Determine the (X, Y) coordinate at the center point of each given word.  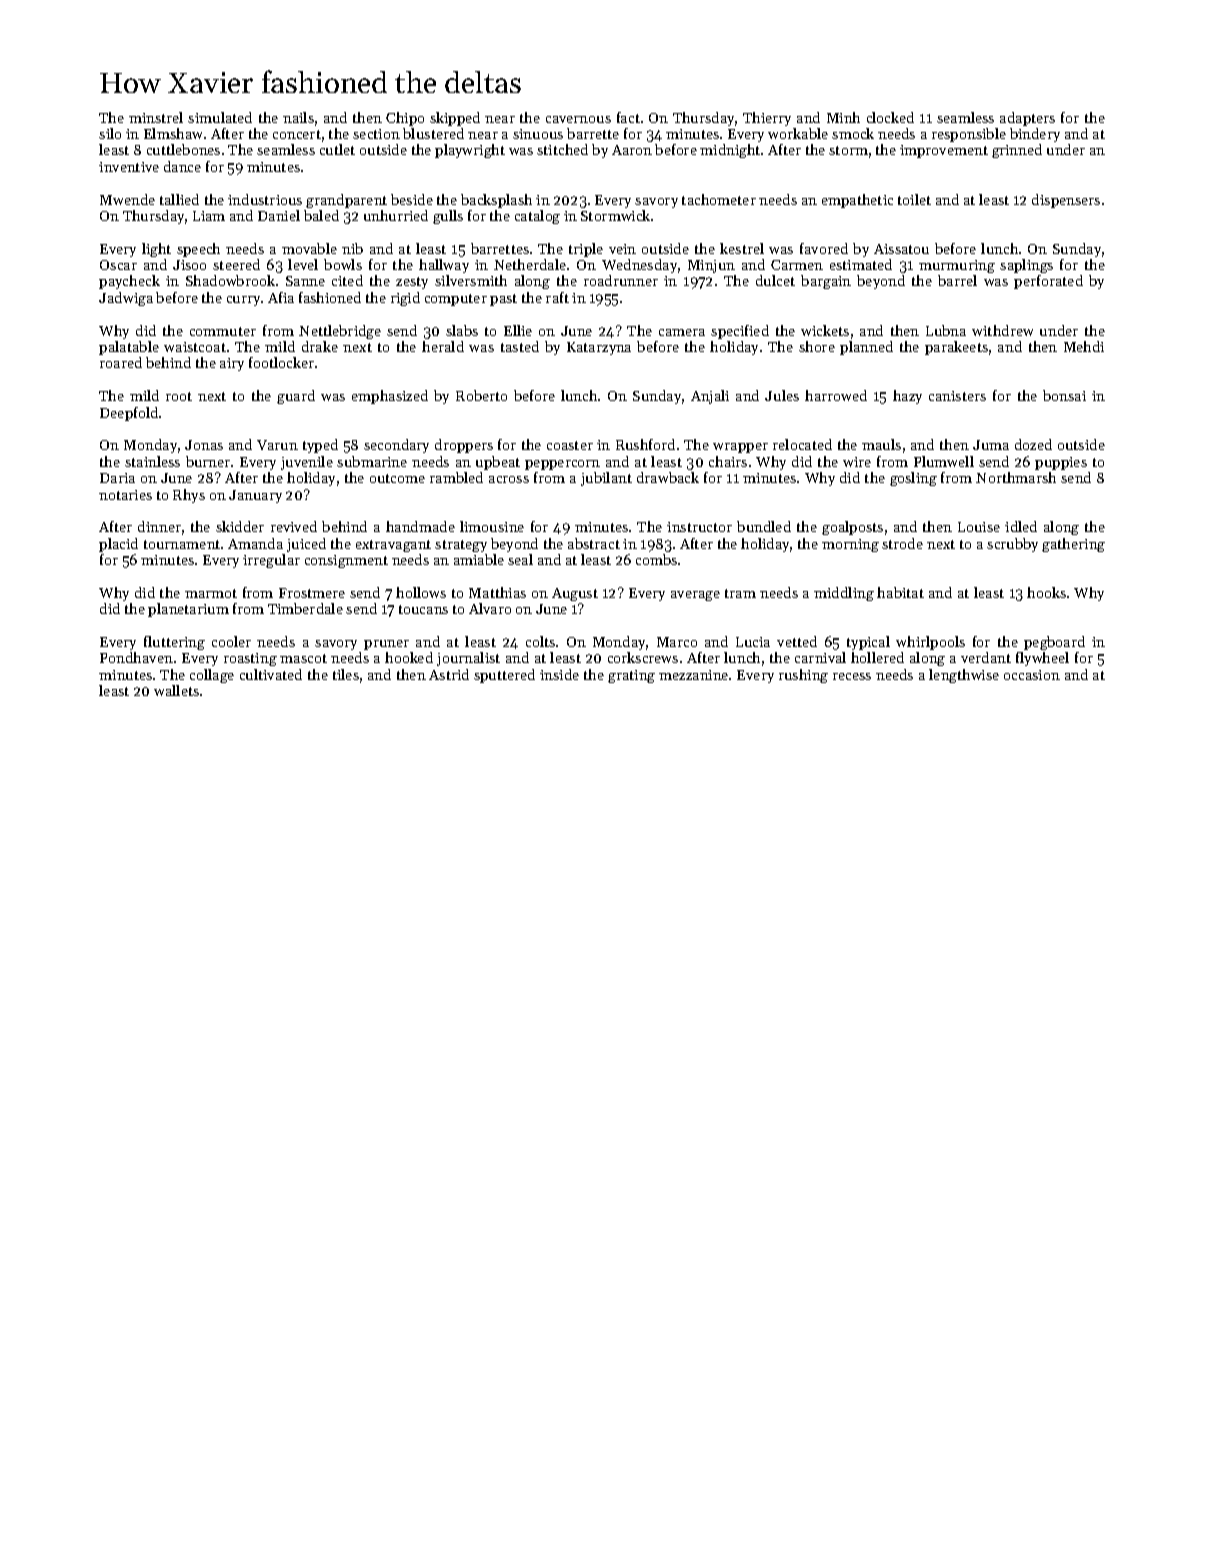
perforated (1048, 282)
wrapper (740, 448)
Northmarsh (1016, 477)
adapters (1027, 119)
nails (298, 117)
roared (121, 362)
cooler (231, 641)
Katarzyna (599, 348)
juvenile (307, 463)
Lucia (753, 642)
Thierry (767, 119)
